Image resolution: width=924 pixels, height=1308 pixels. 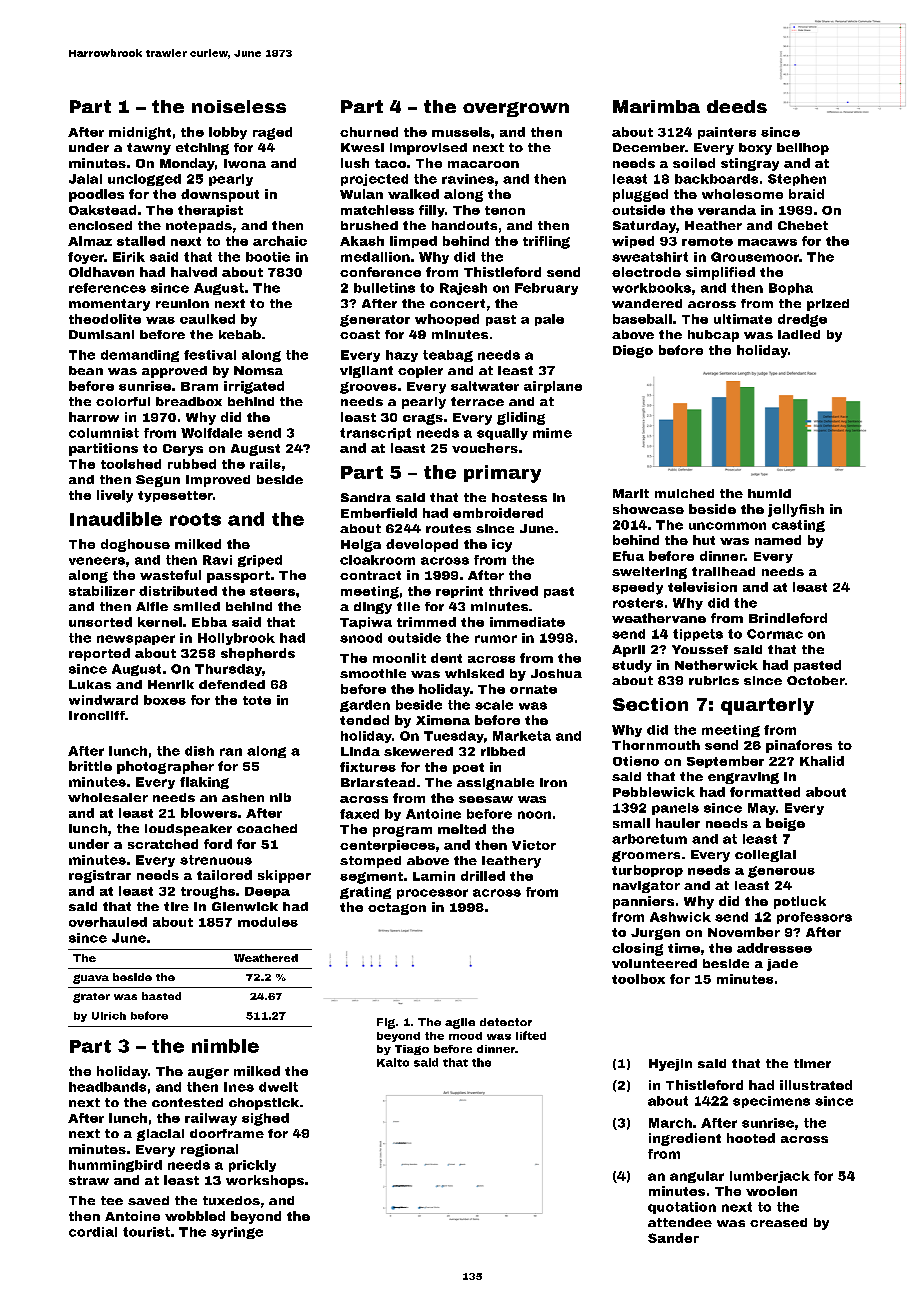 I want to click on ornate, so click(x=533, y=689).
